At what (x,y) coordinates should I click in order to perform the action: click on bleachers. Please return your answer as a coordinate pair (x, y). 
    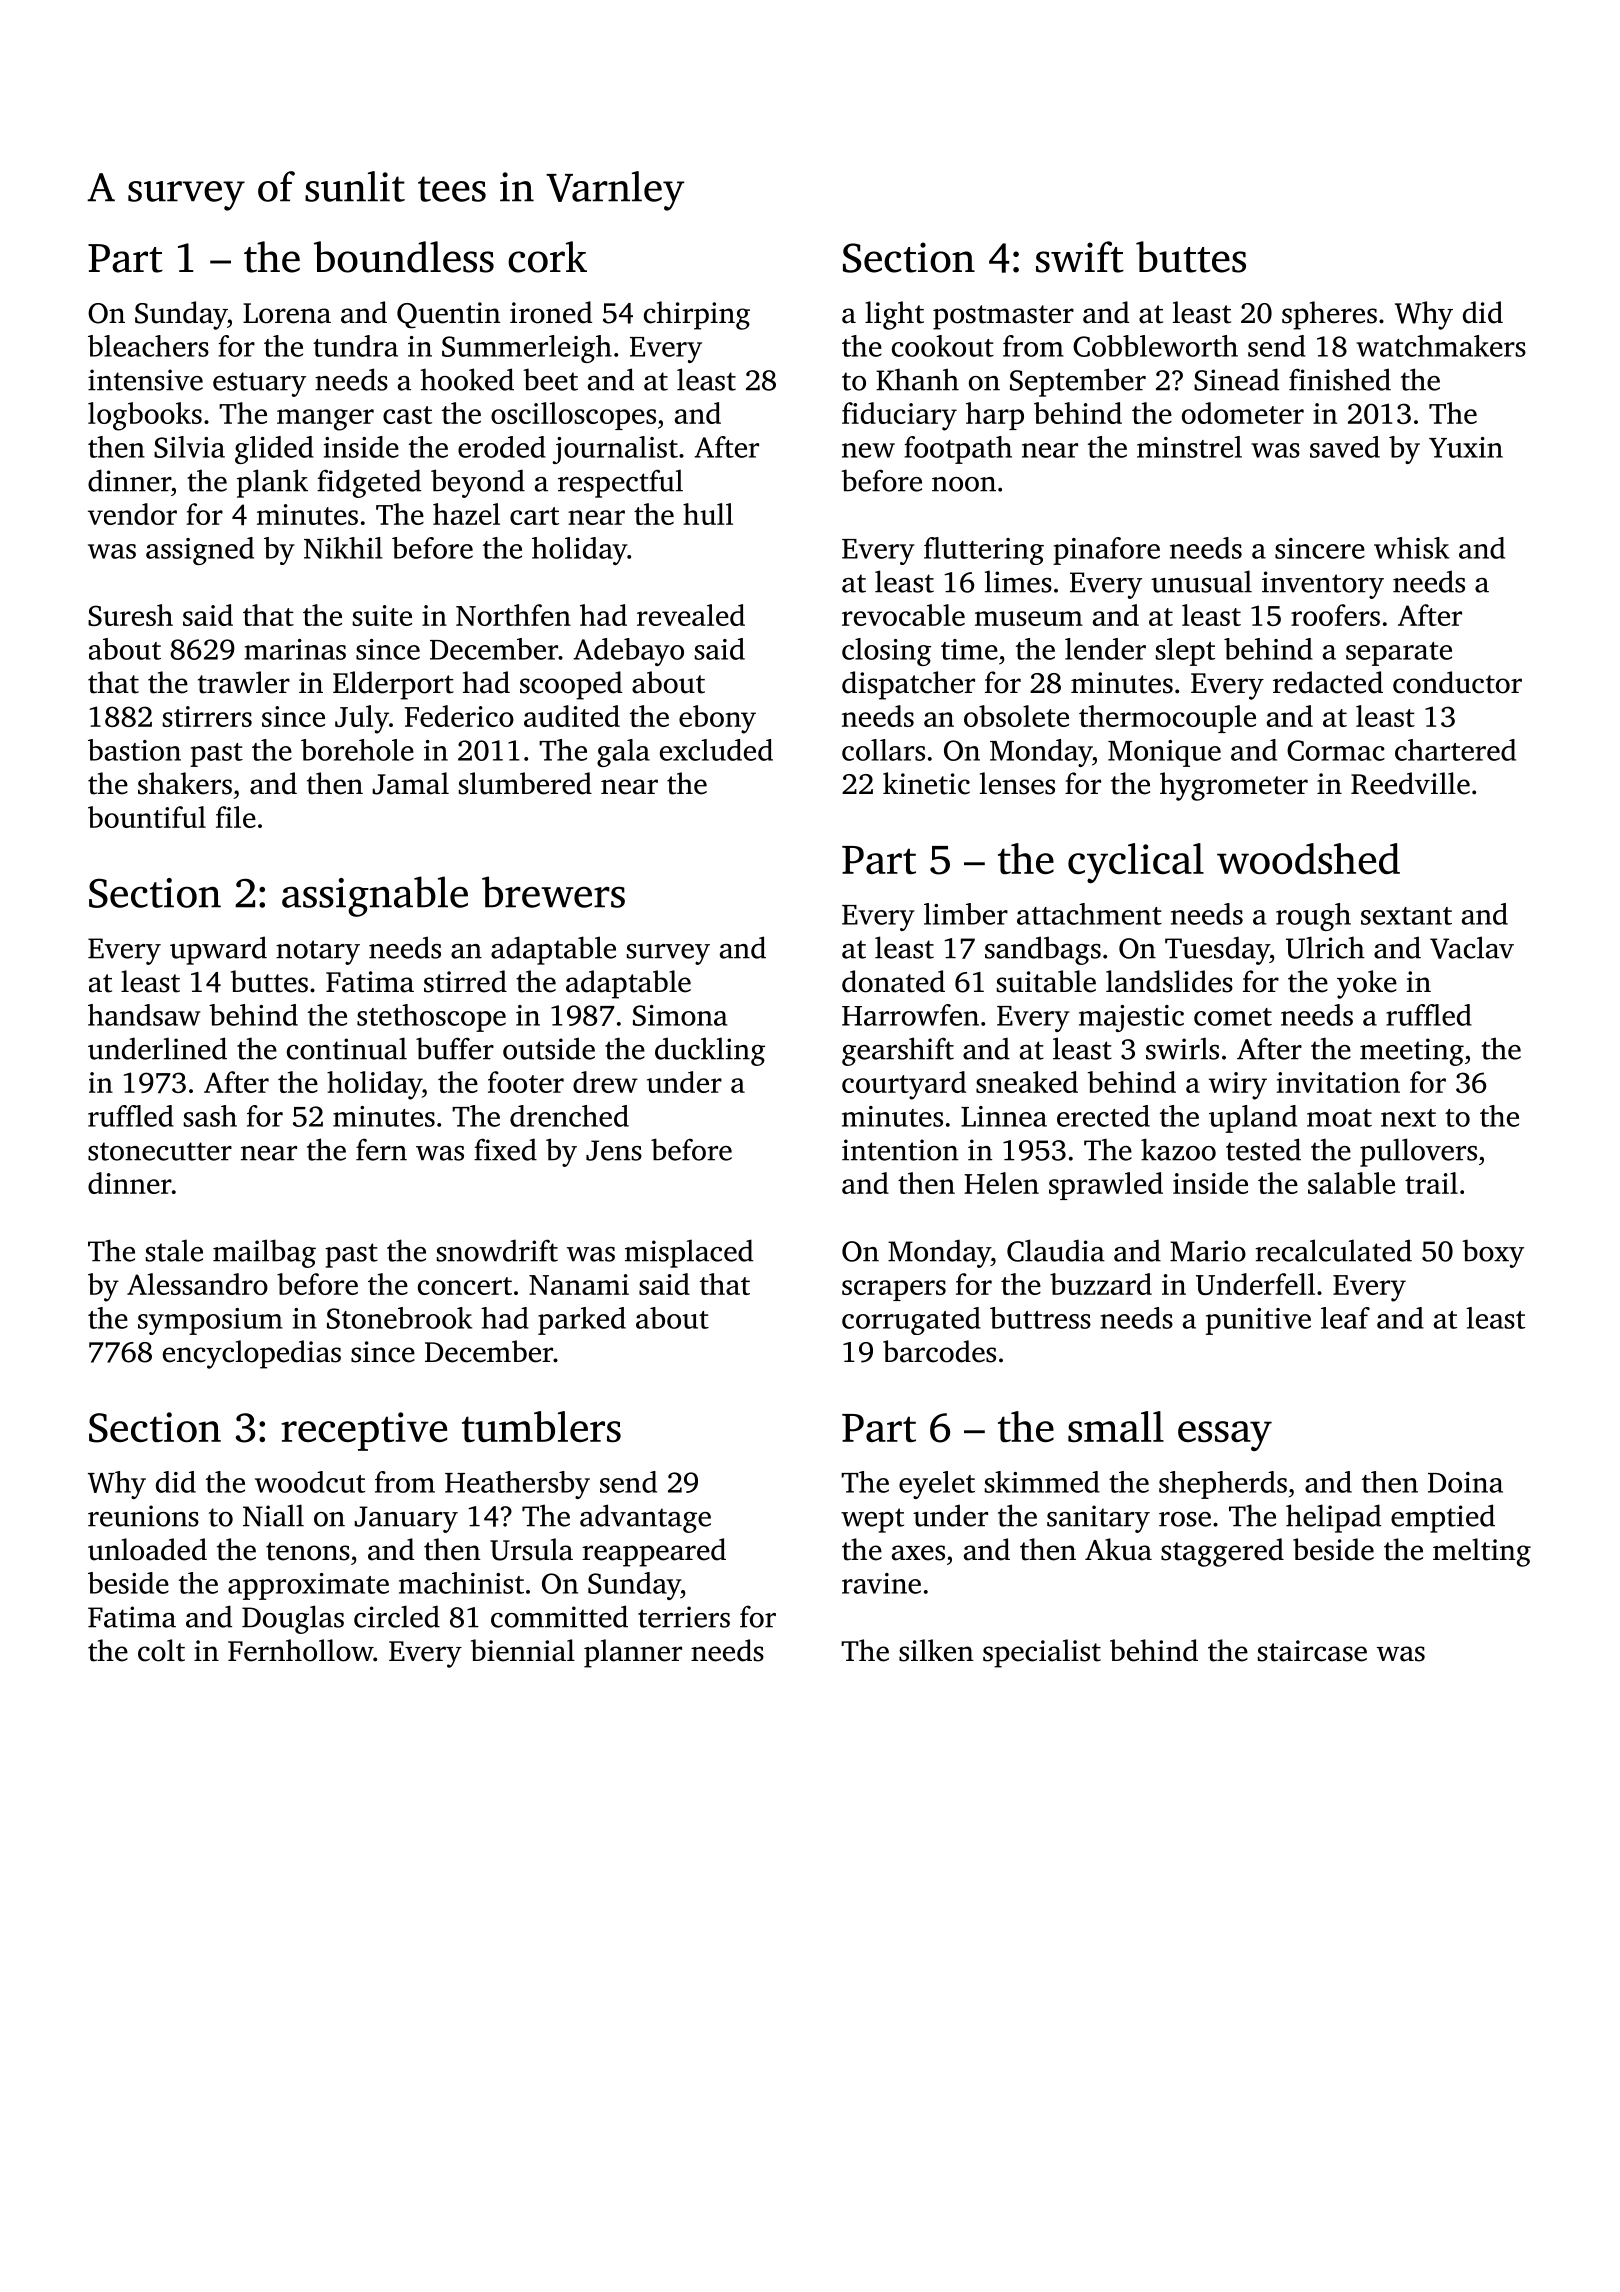
    Looking at the image, I should click on (148, 346).
